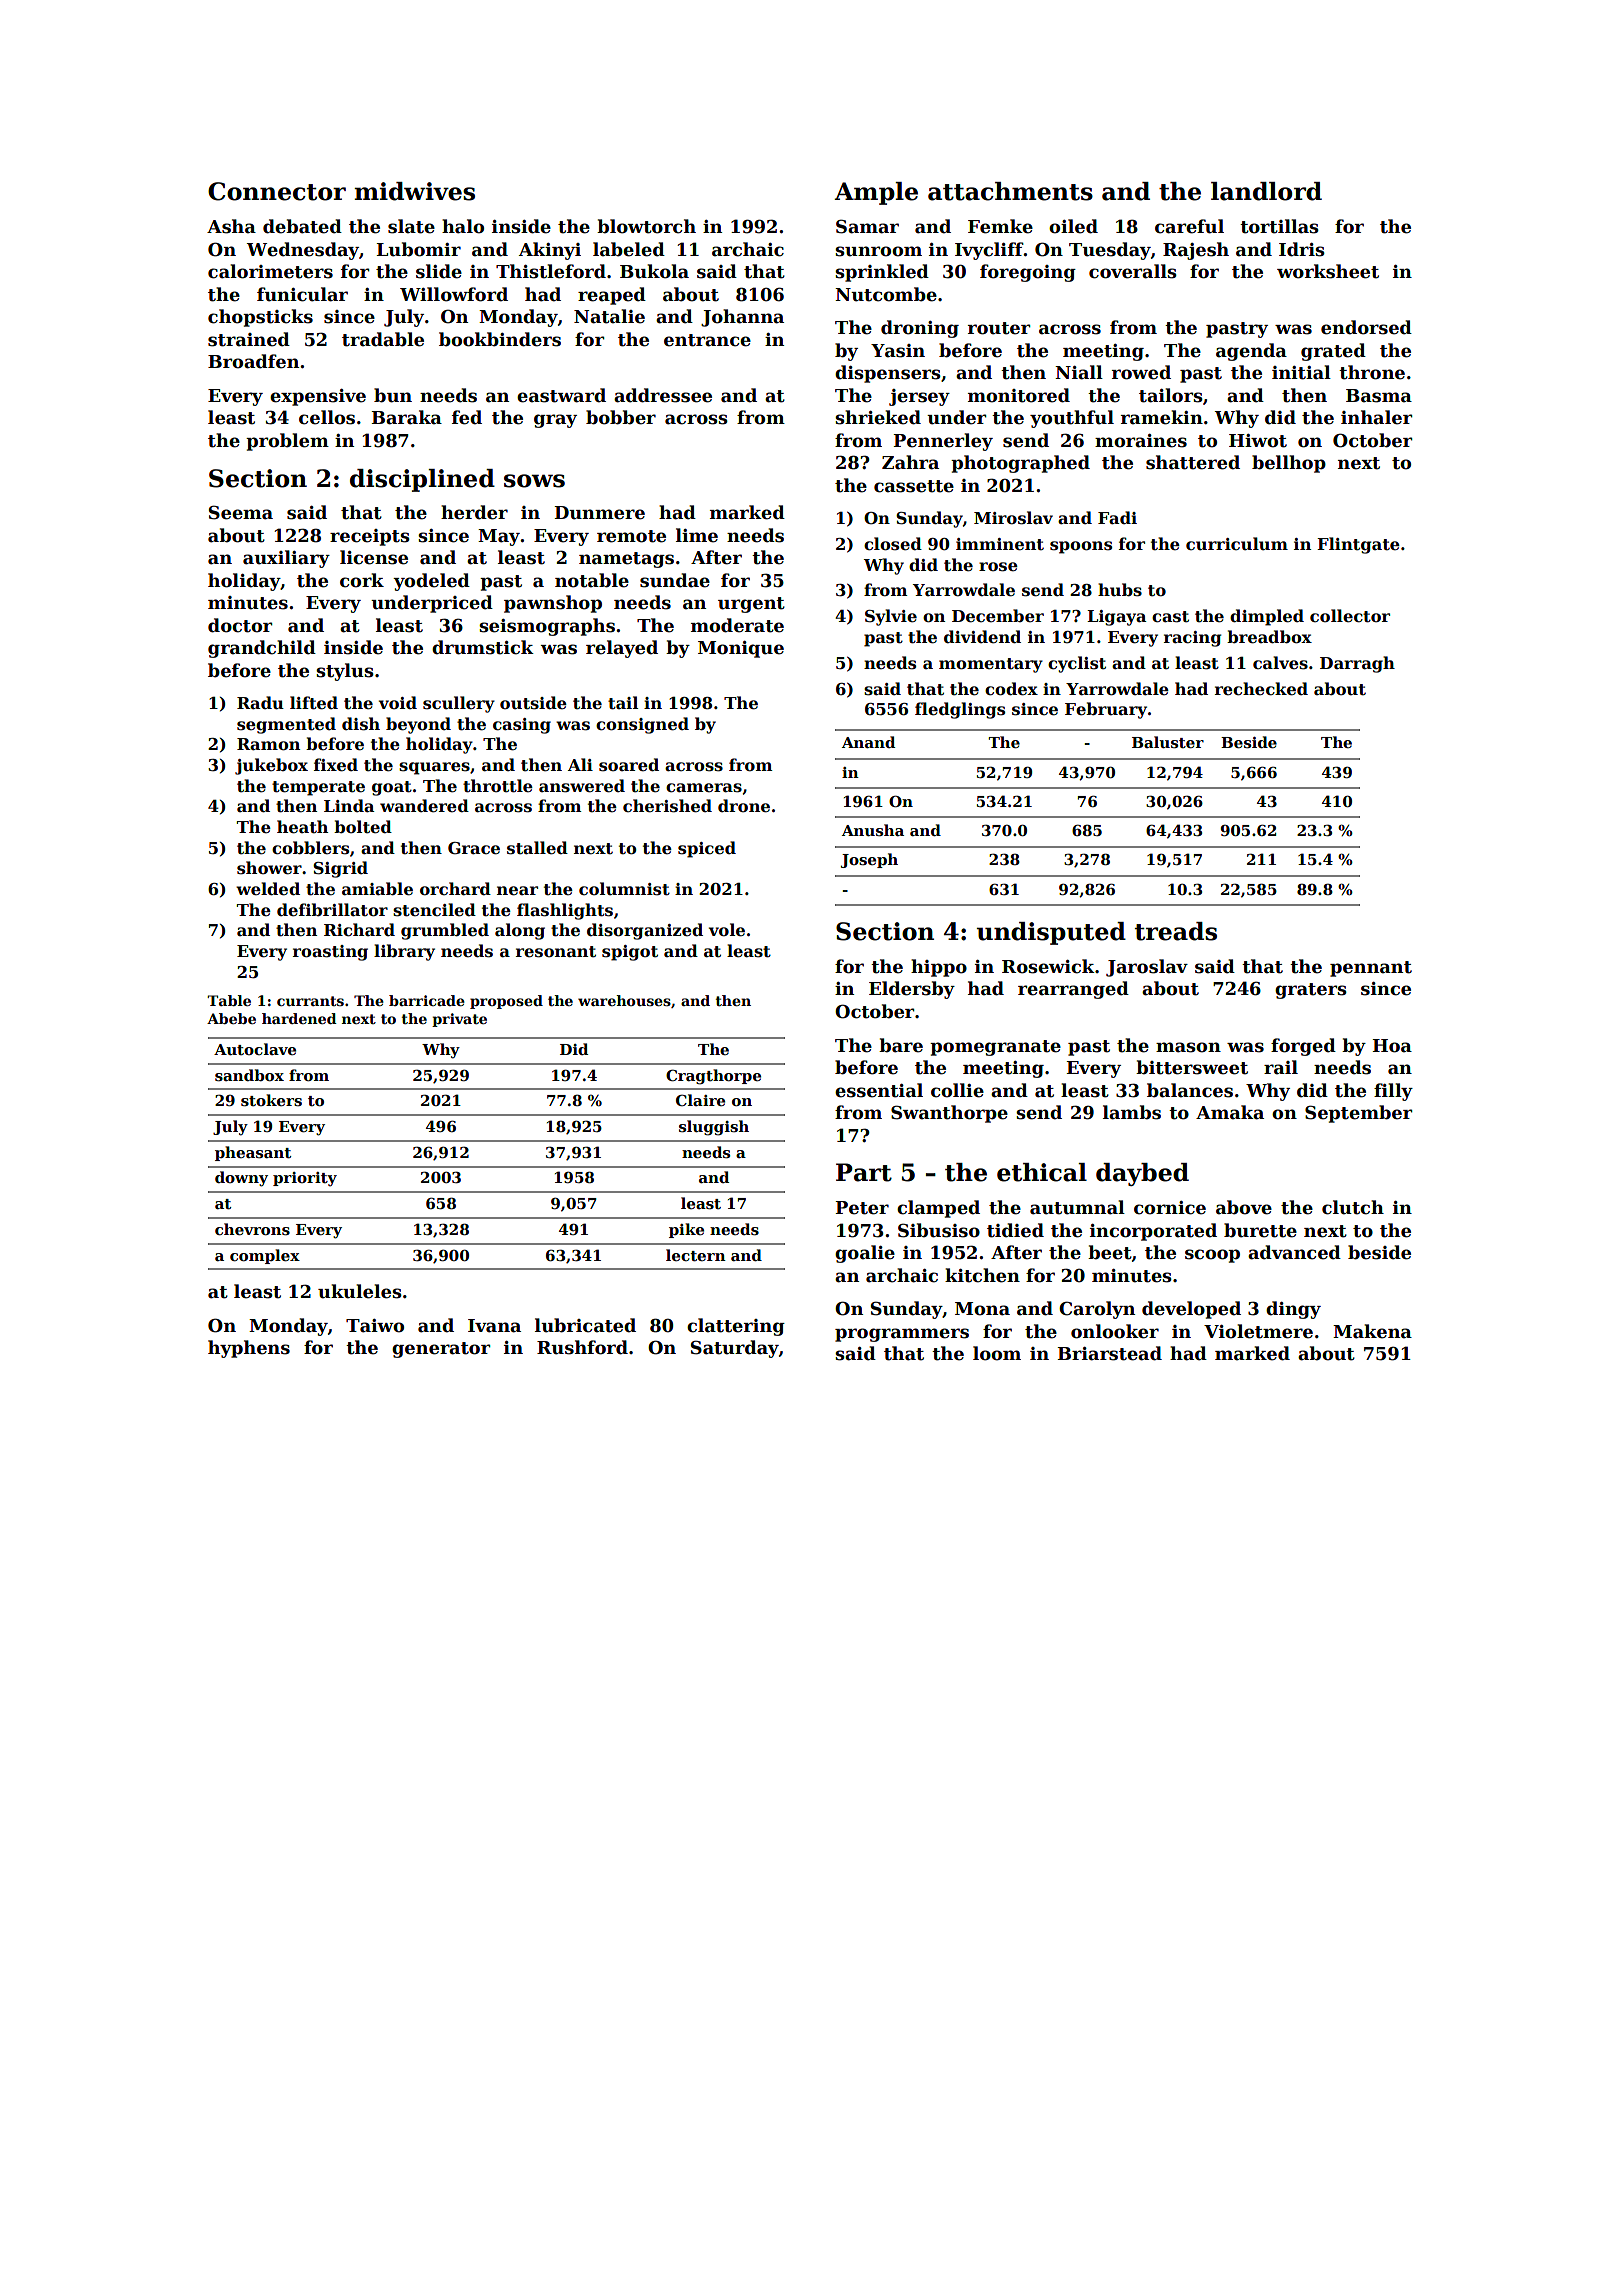 The height and width of the screenshot is (2292, 1620). Describe the element at coordinates (1189, 226) in the screenshot. I see `careful` at that location.
